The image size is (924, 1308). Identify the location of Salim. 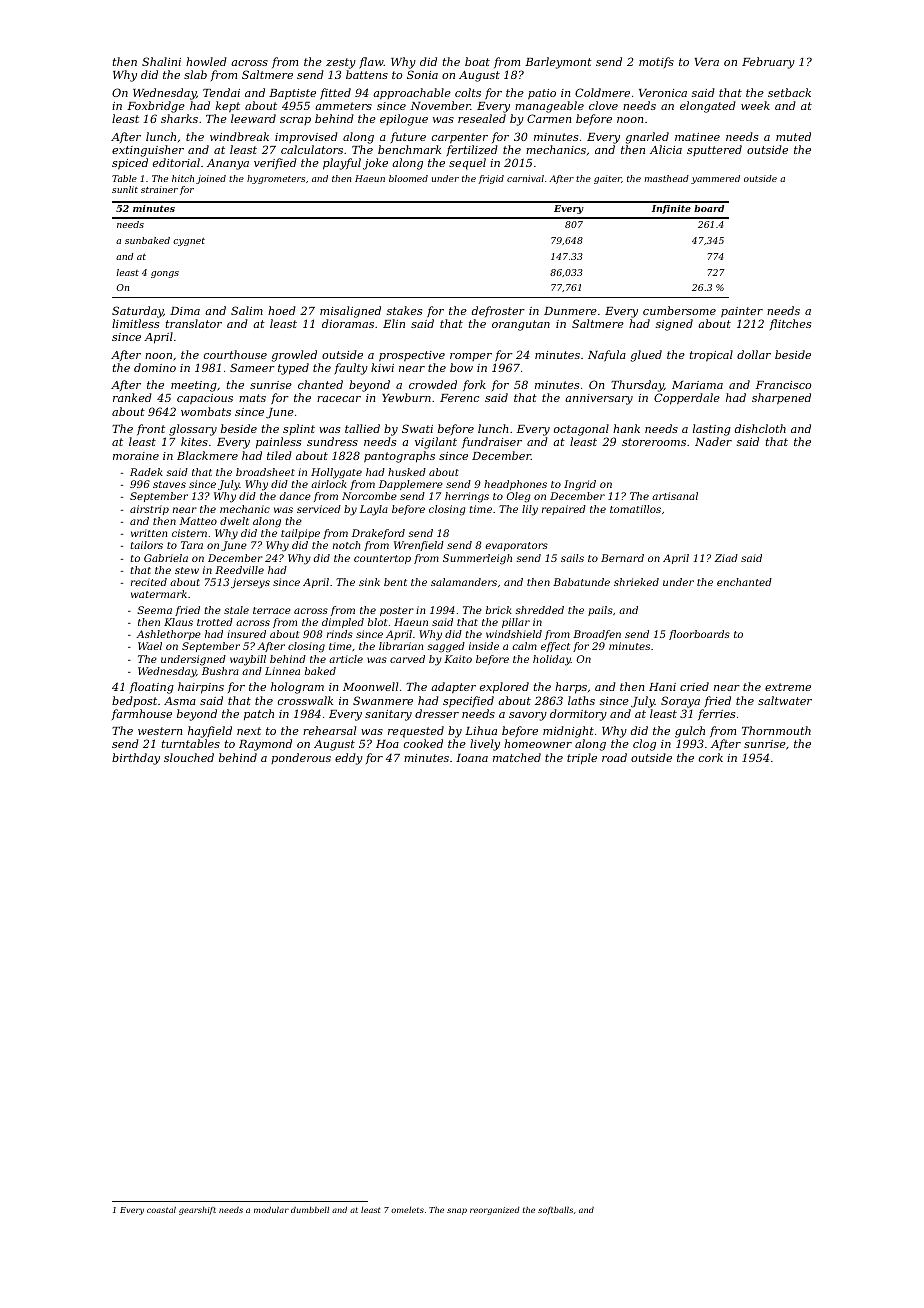
(247, 310).
